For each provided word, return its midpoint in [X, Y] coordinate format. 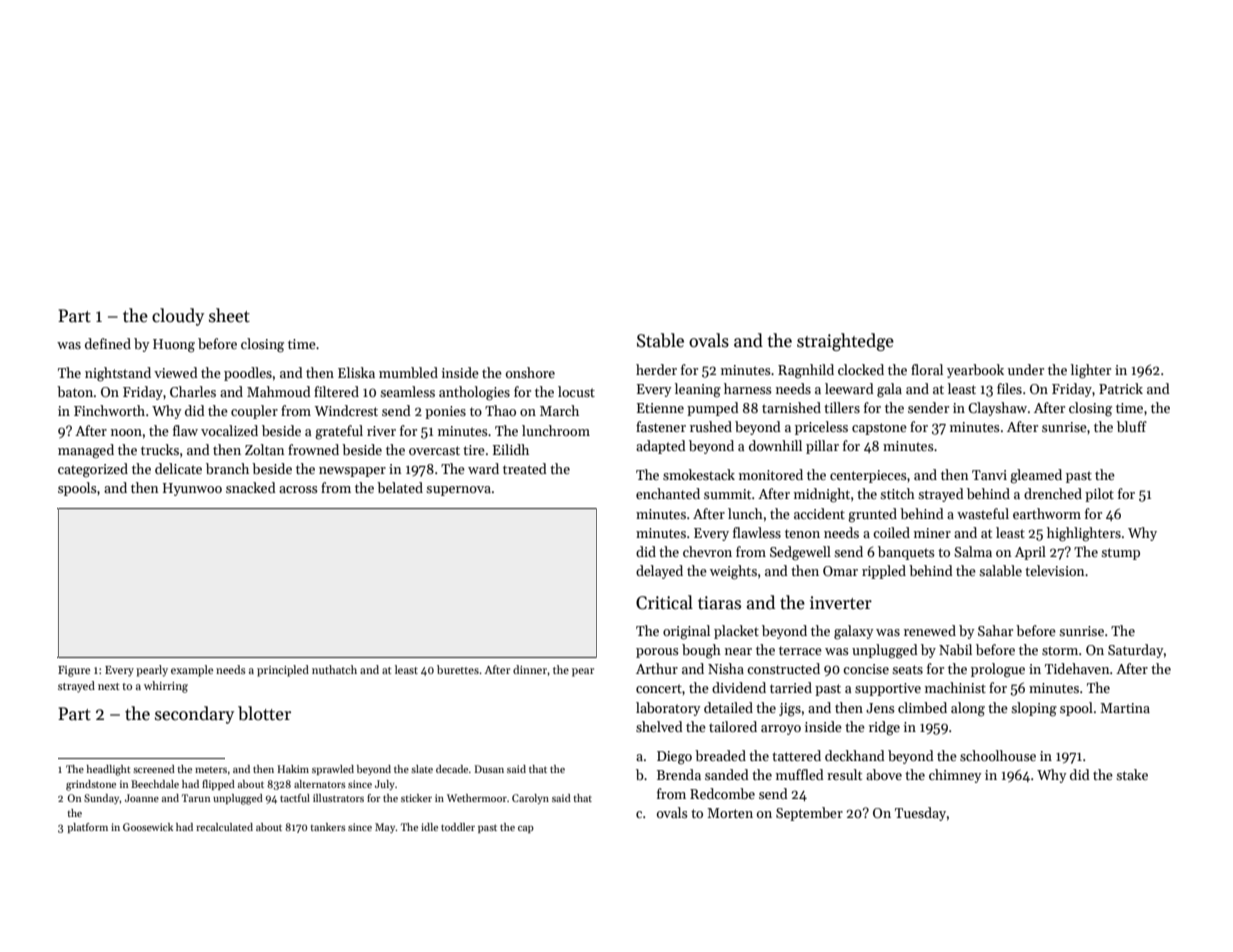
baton [75, 391]
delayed [659, 572]
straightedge [845, 342]
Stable [660, 340]
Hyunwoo [192, 489]
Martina [1125, 708]
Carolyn [530, 799]
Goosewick [148, 827]
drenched [1053, 493]
